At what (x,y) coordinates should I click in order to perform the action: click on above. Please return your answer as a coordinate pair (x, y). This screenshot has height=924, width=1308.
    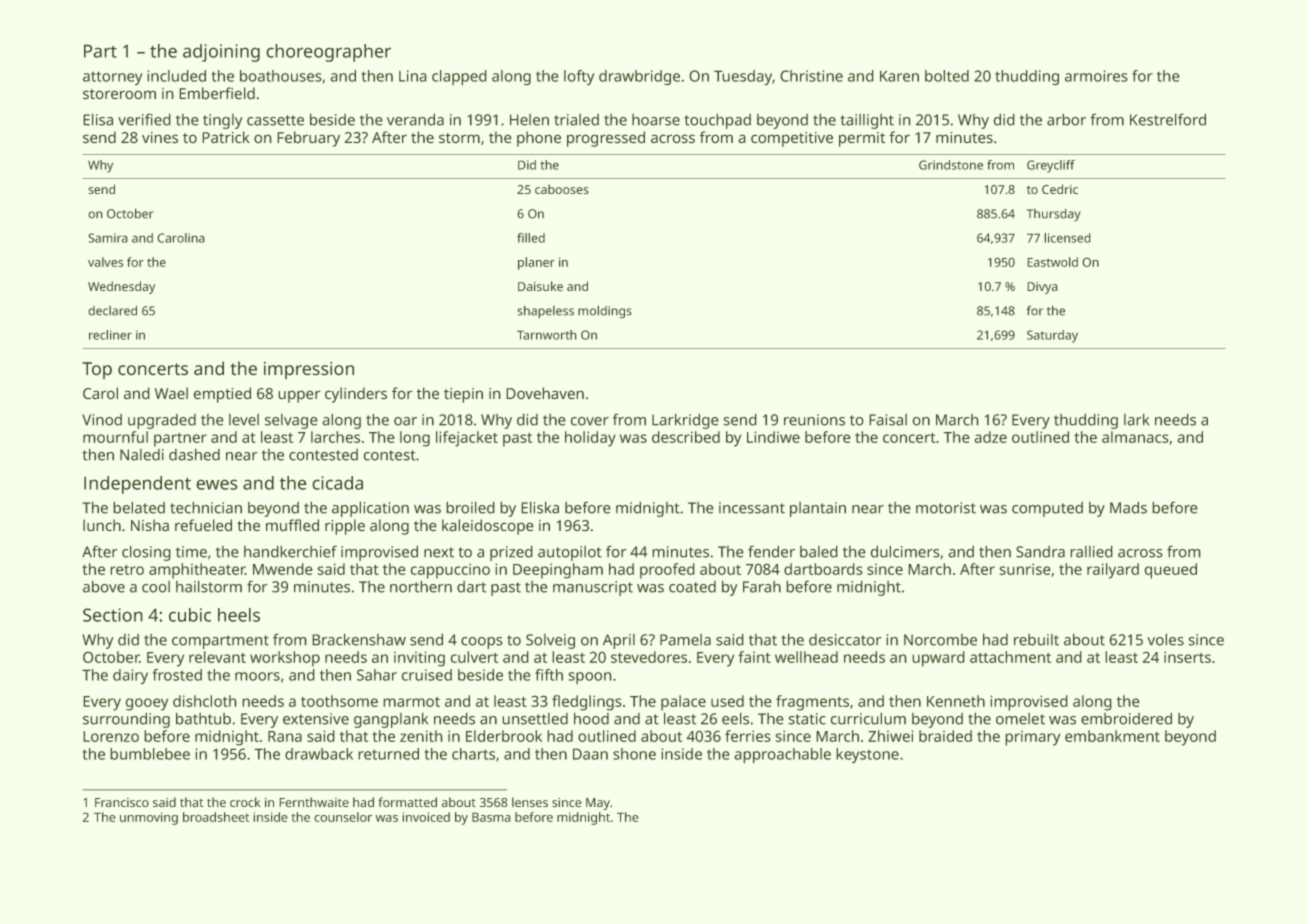
    Looking at the image, I should click on (104, 587).
